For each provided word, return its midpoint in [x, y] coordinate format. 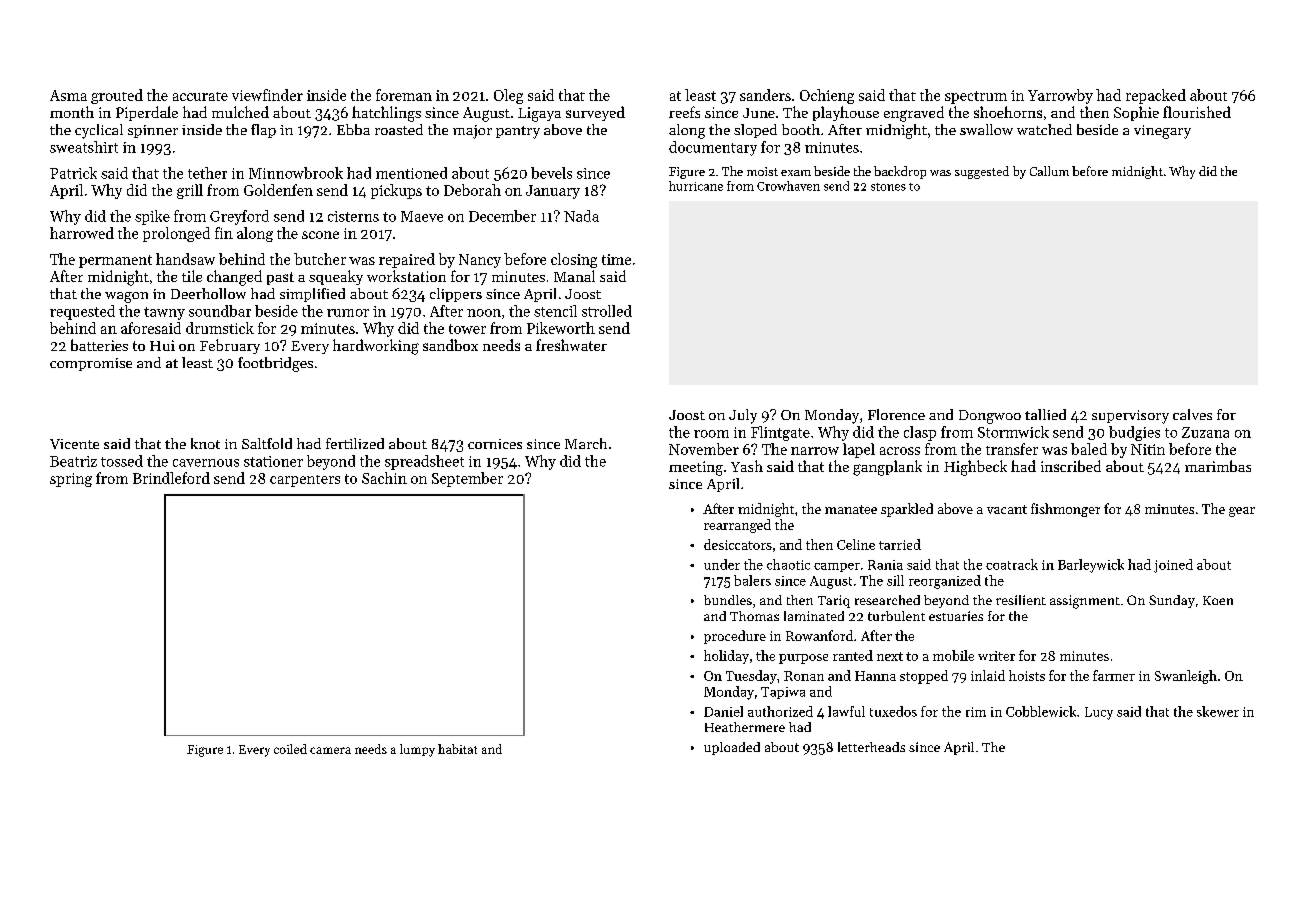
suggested [982, 172]
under [722, 564]
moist [762, 171]
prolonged [176, 234]
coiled [290, 749]
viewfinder [267, 95]
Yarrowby [1060, 96]
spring [71, 480]
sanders [765, 95]
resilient [1021, 600]
